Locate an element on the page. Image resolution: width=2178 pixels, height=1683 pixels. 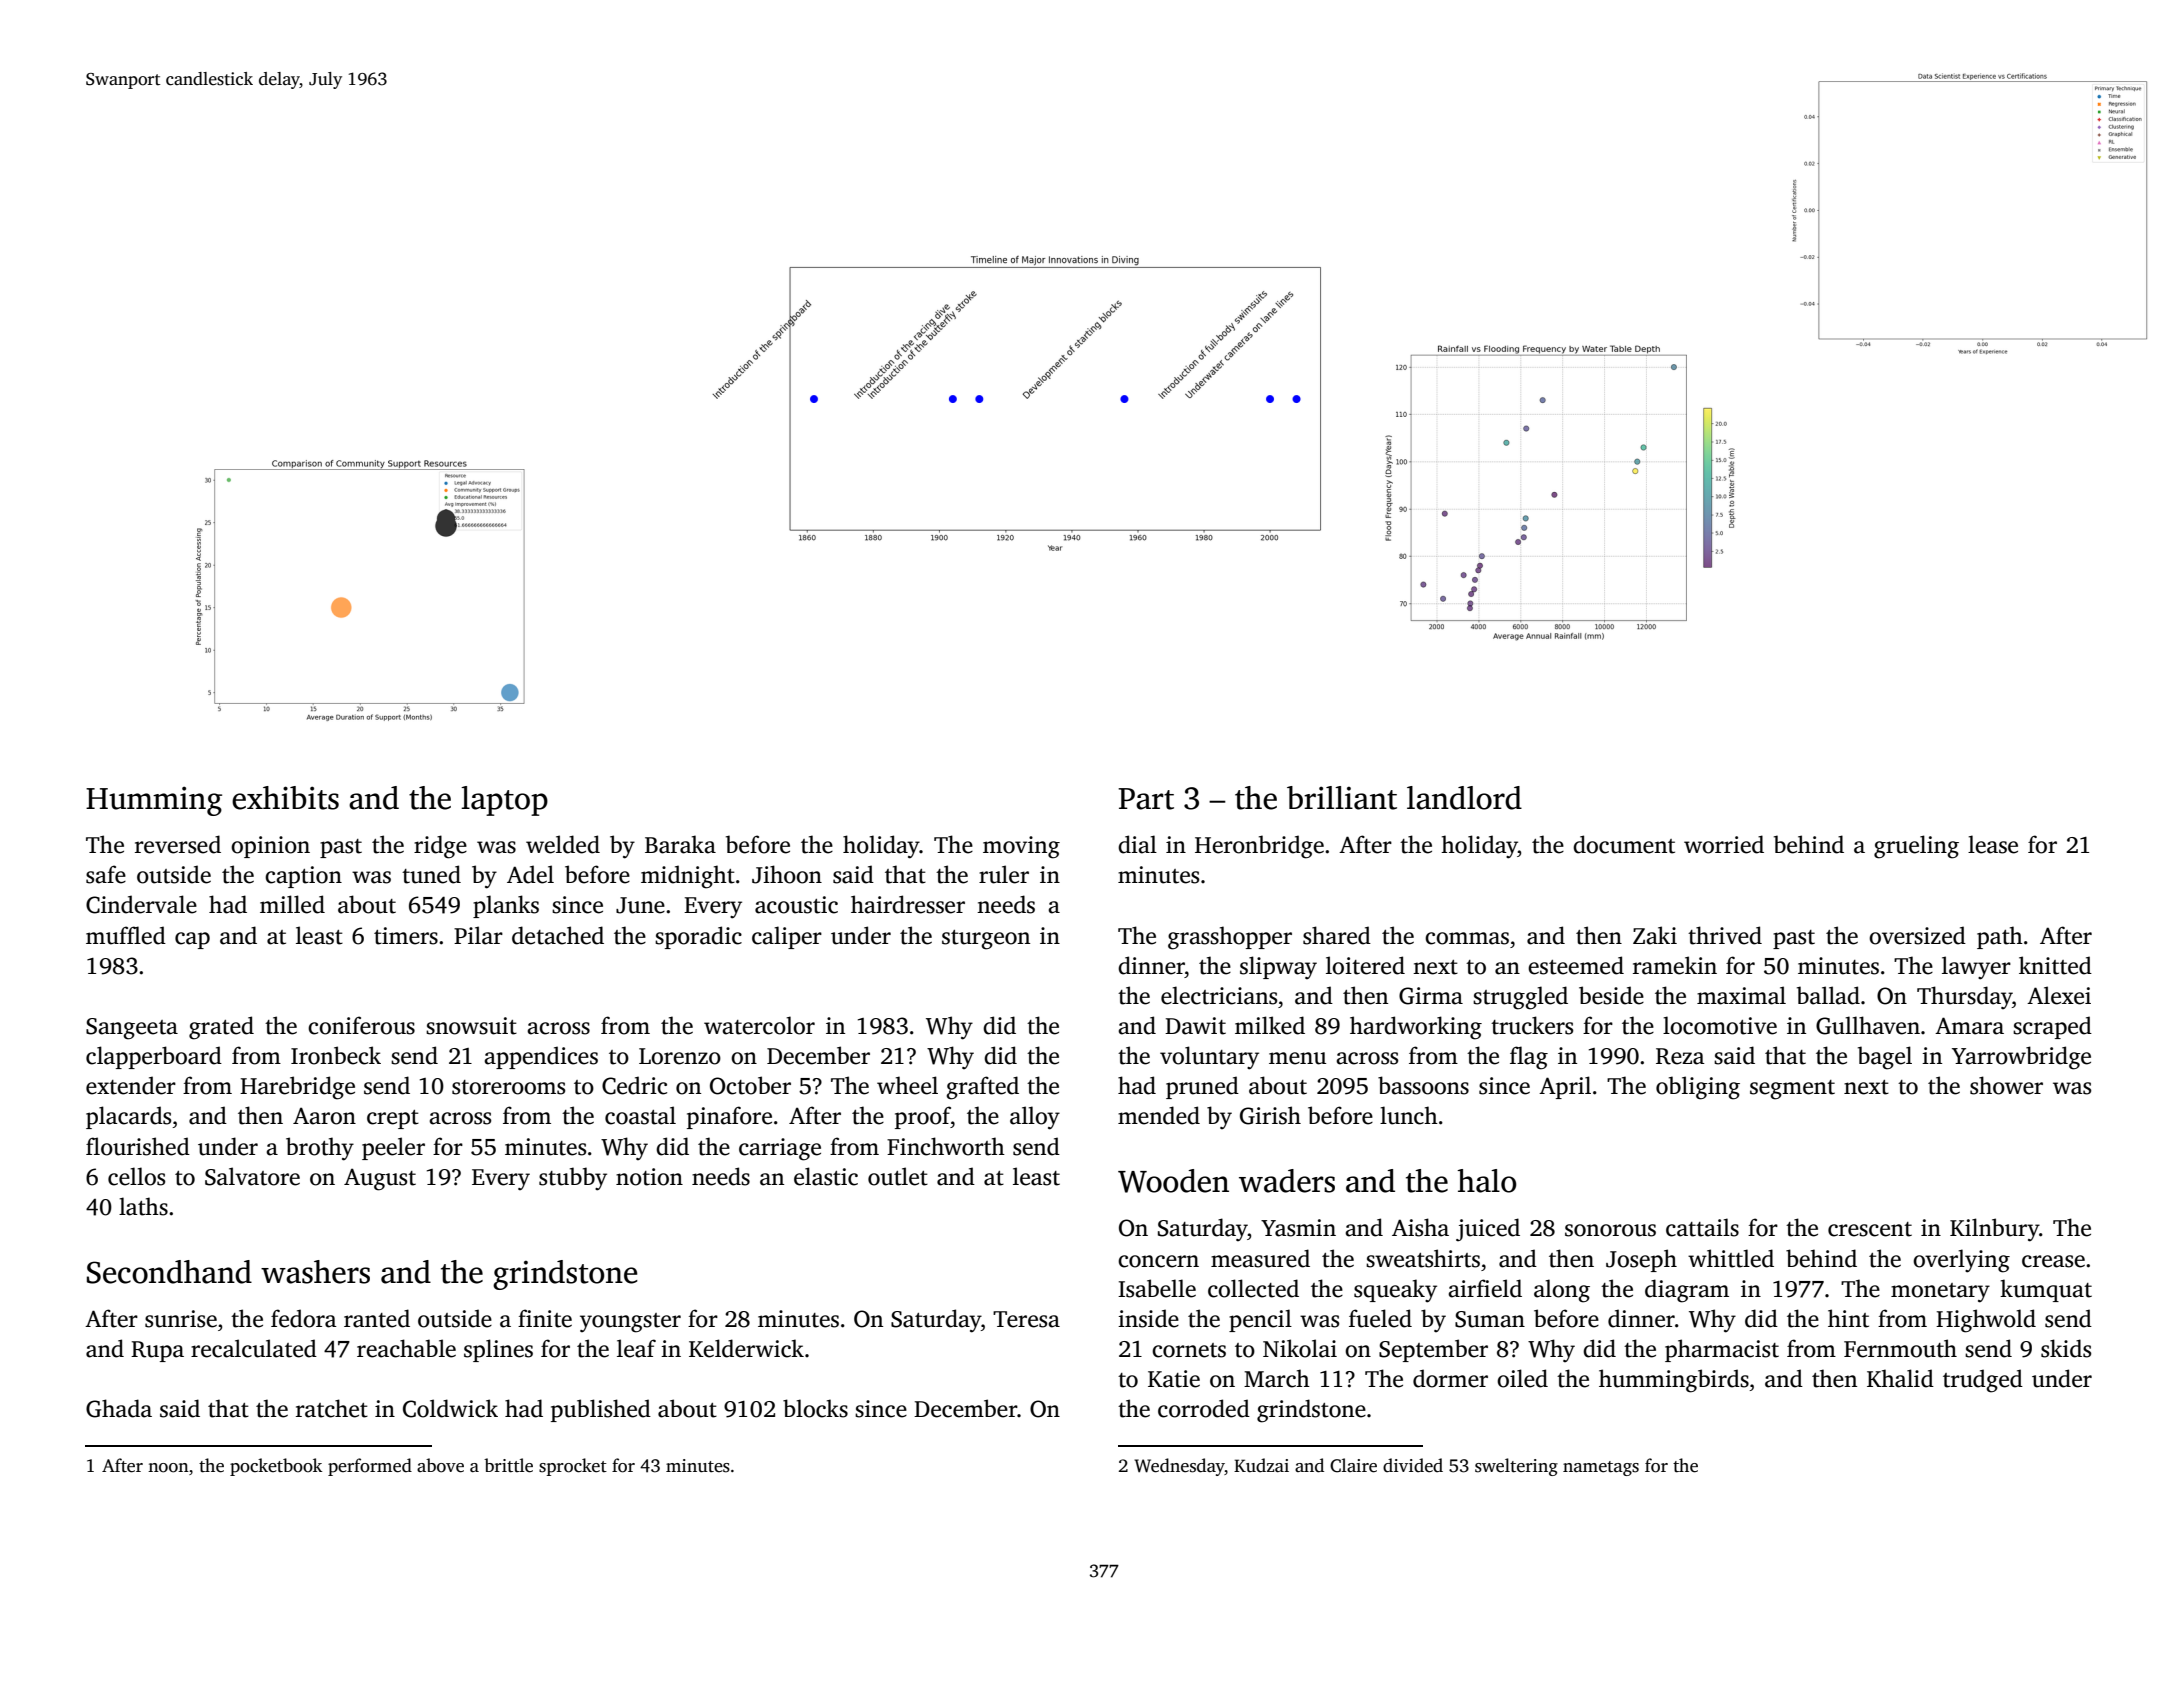
Sangeeta is located at coordinates (132, 1029).
